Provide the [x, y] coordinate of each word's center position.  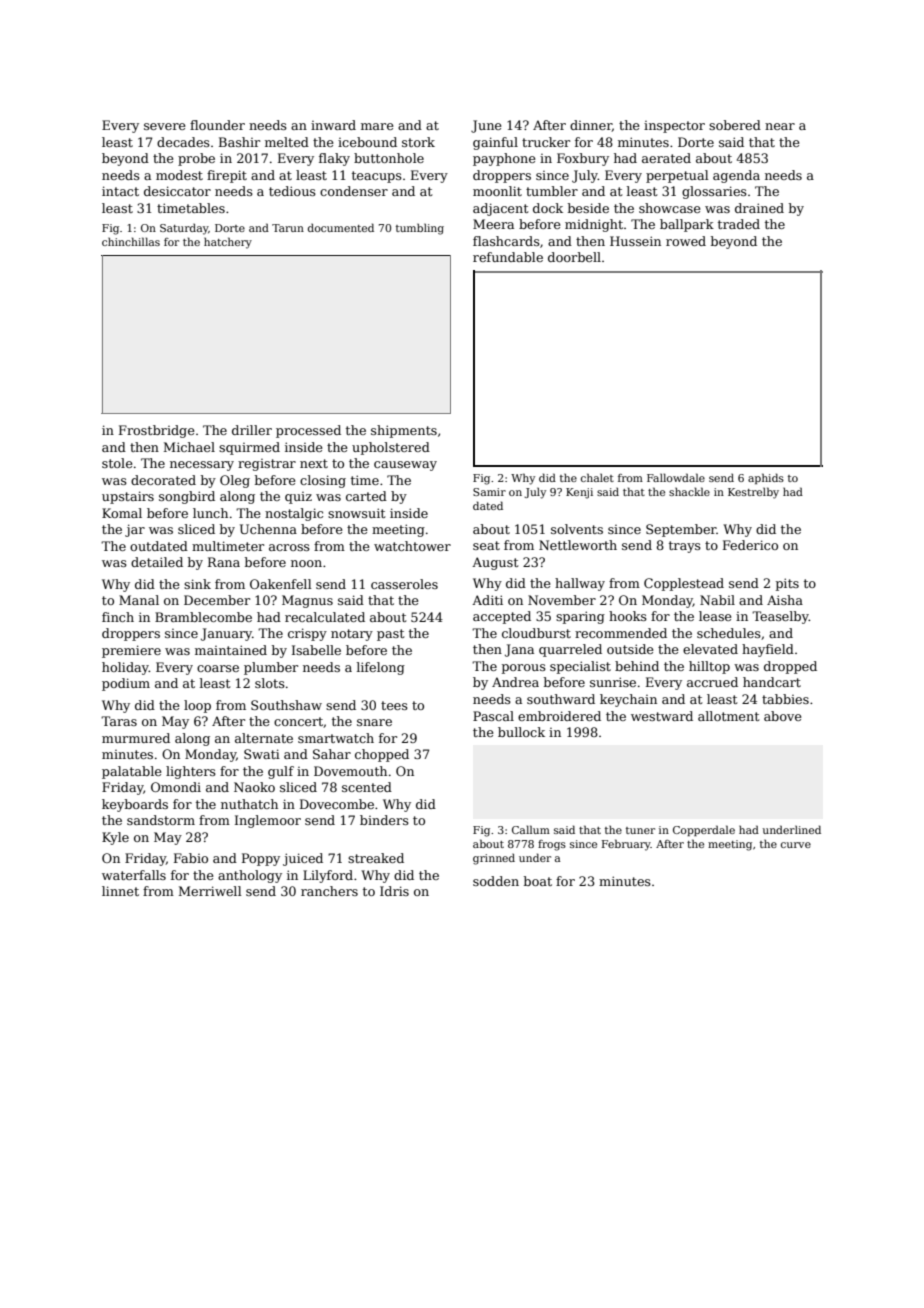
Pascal [493, 716]
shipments [404, 431]
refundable [508, 257]
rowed [686, 241]
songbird [187, 497]
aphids [766, 478]
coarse [218, 668]
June [486, 126]
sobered [735, 125]
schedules [729, 633]
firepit [227, 176]
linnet [120, 891]
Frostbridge [157, 431]
